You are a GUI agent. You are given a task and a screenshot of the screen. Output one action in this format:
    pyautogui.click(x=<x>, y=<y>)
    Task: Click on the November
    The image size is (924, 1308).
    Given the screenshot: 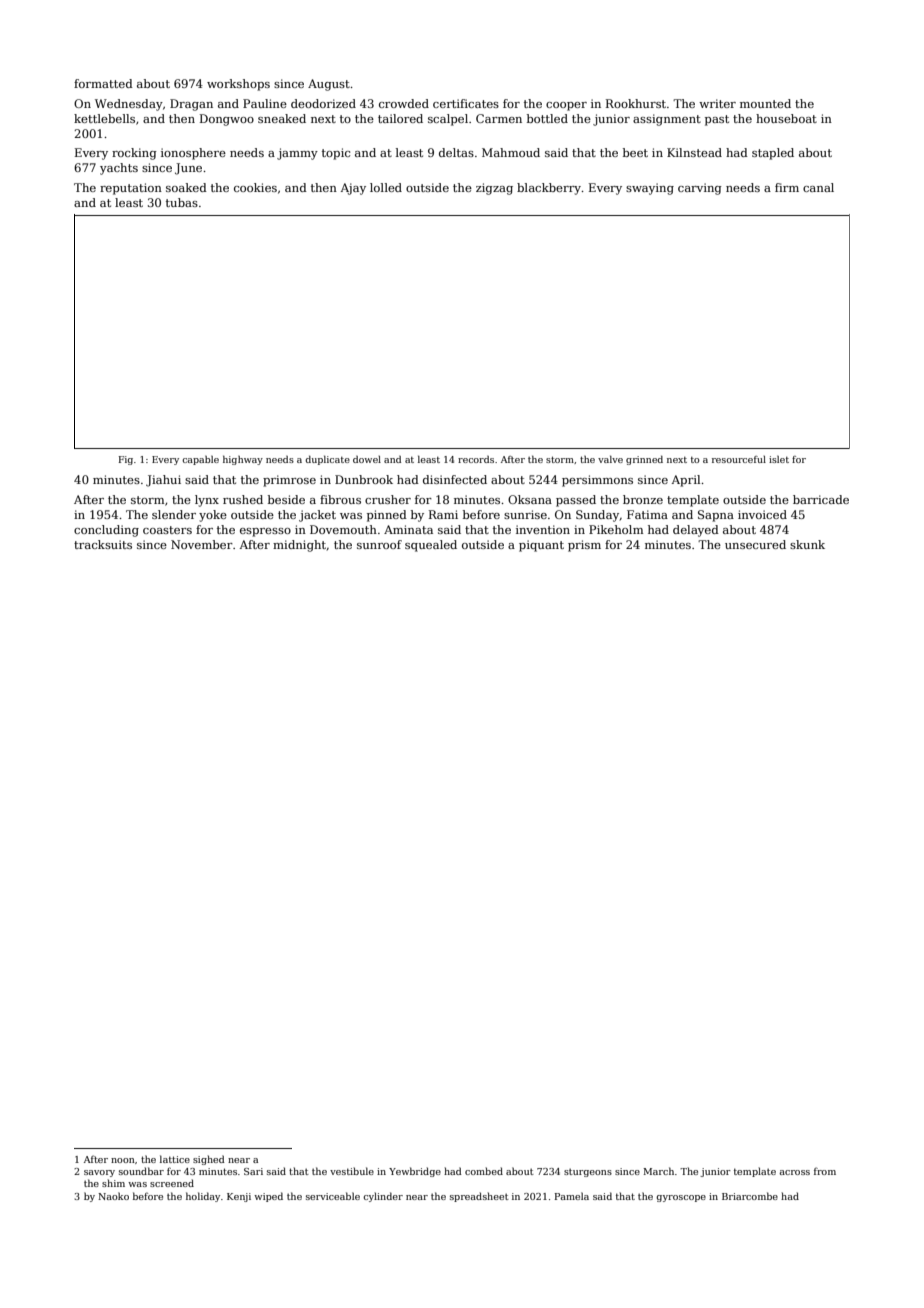 What is the action you would take?
    pyautogui.click(x=202, y=544)
